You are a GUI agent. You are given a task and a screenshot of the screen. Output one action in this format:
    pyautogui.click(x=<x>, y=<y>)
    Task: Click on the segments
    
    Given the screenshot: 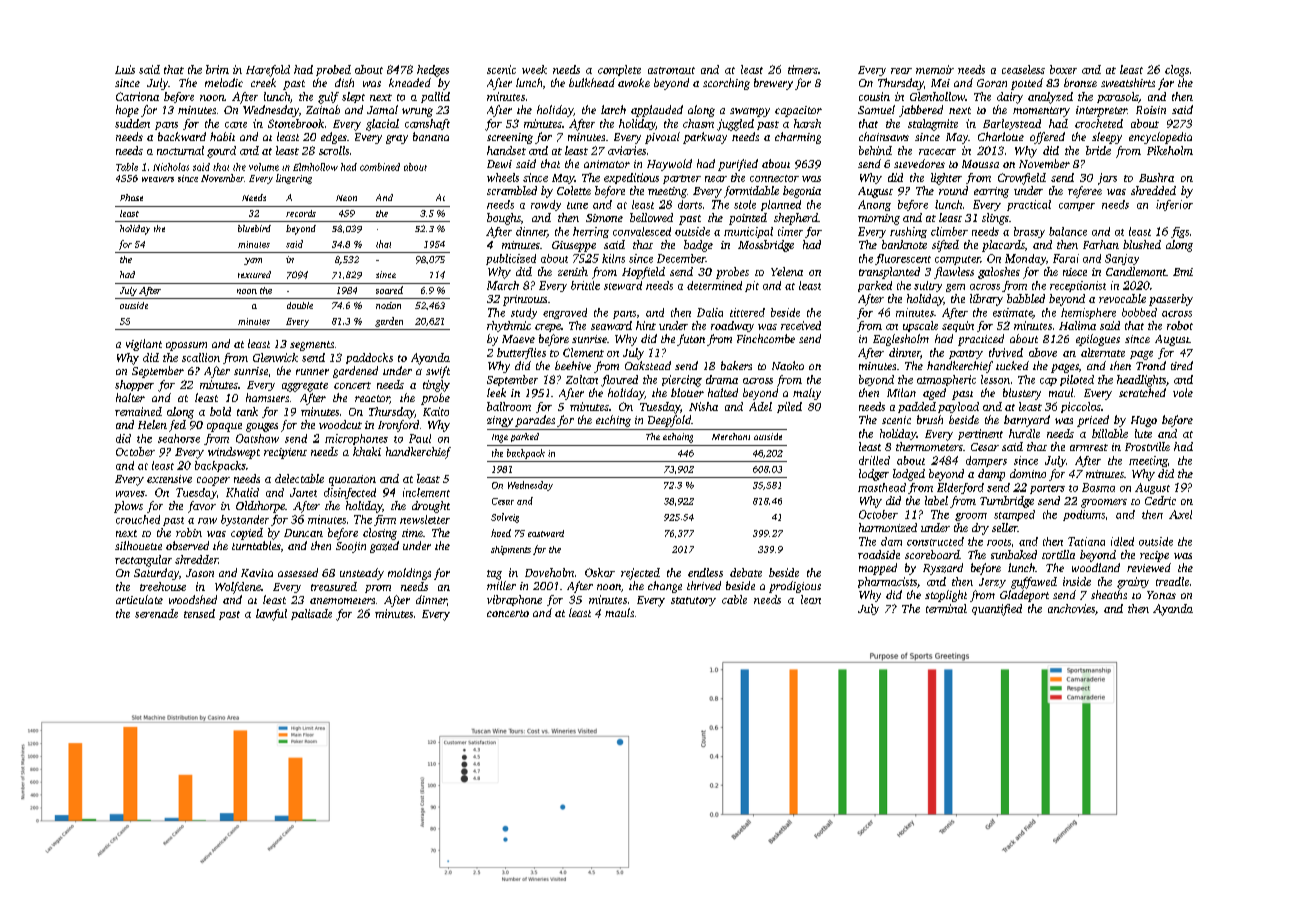 What is the action you would take?
    pyautogui.click(x=312, y=346)
